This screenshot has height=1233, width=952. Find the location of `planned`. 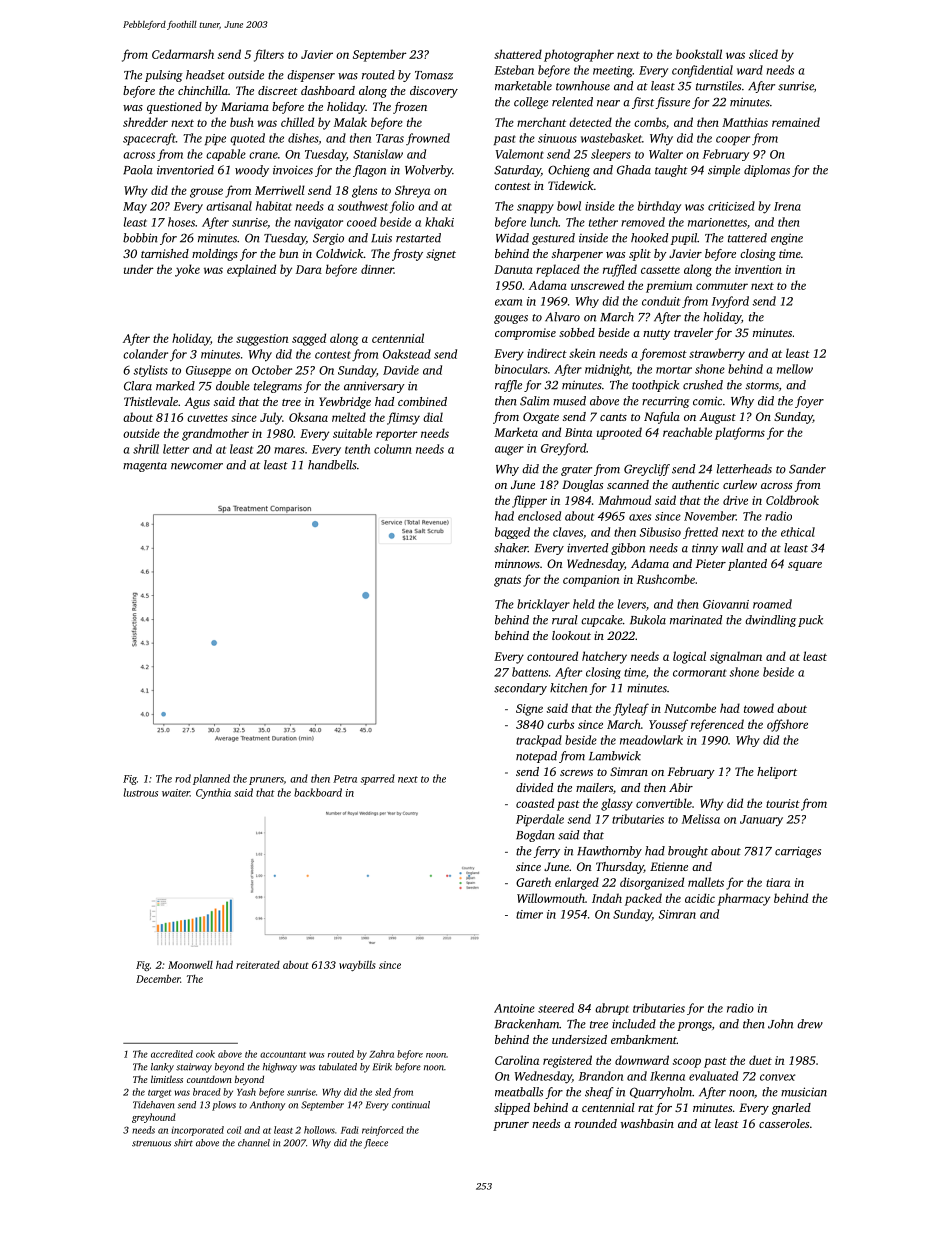

planned is located at coordinates (211, 779).
